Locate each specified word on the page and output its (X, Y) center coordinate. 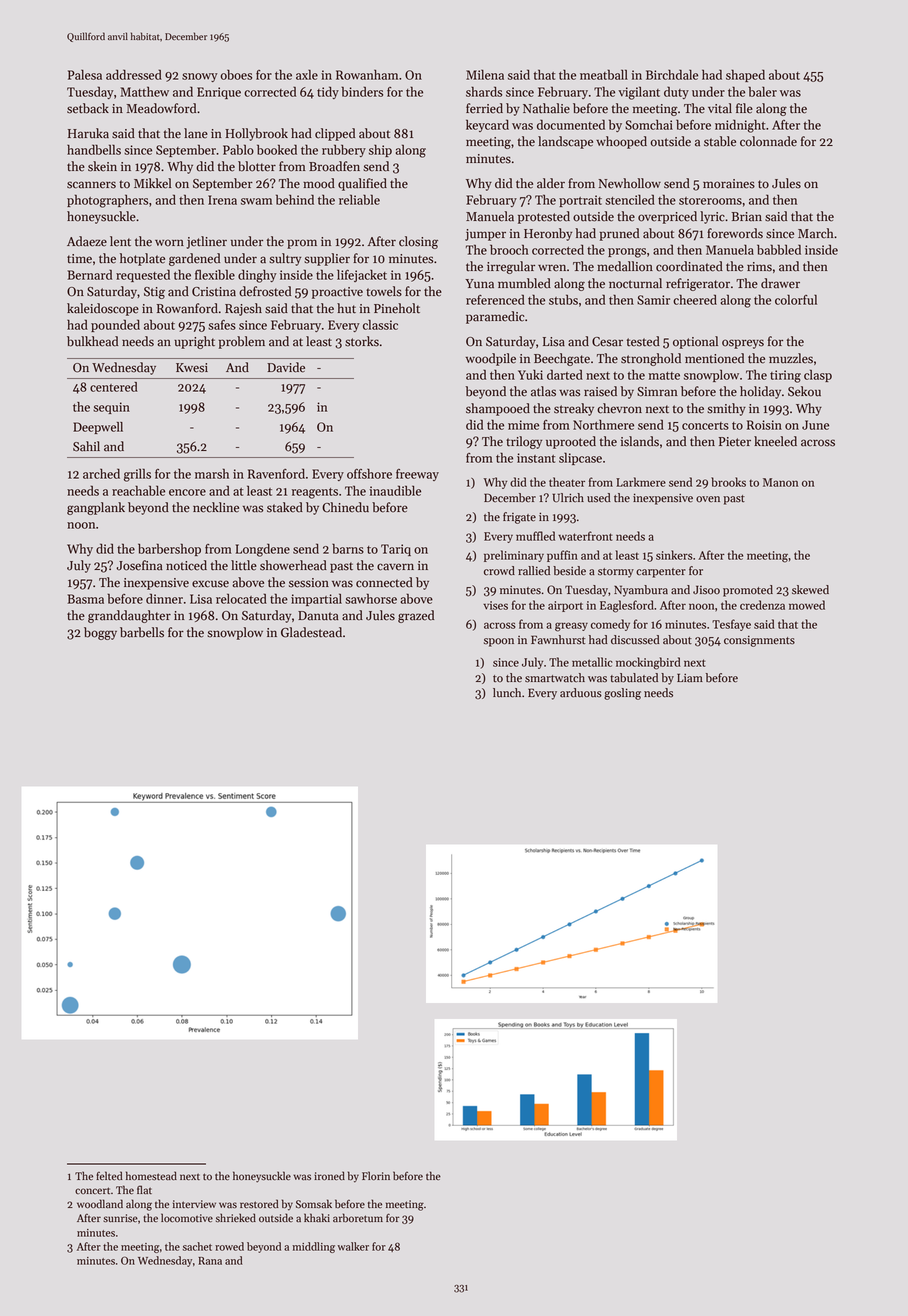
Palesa (85, 75)
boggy (100, 633)
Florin (376, 1176)
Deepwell (98, 428)
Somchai (649, 124)
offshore (369, 474)
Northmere (603, 424)
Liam (690, 678)
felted (109, 1176)
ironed (329, 1176)
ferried (484, 108)
